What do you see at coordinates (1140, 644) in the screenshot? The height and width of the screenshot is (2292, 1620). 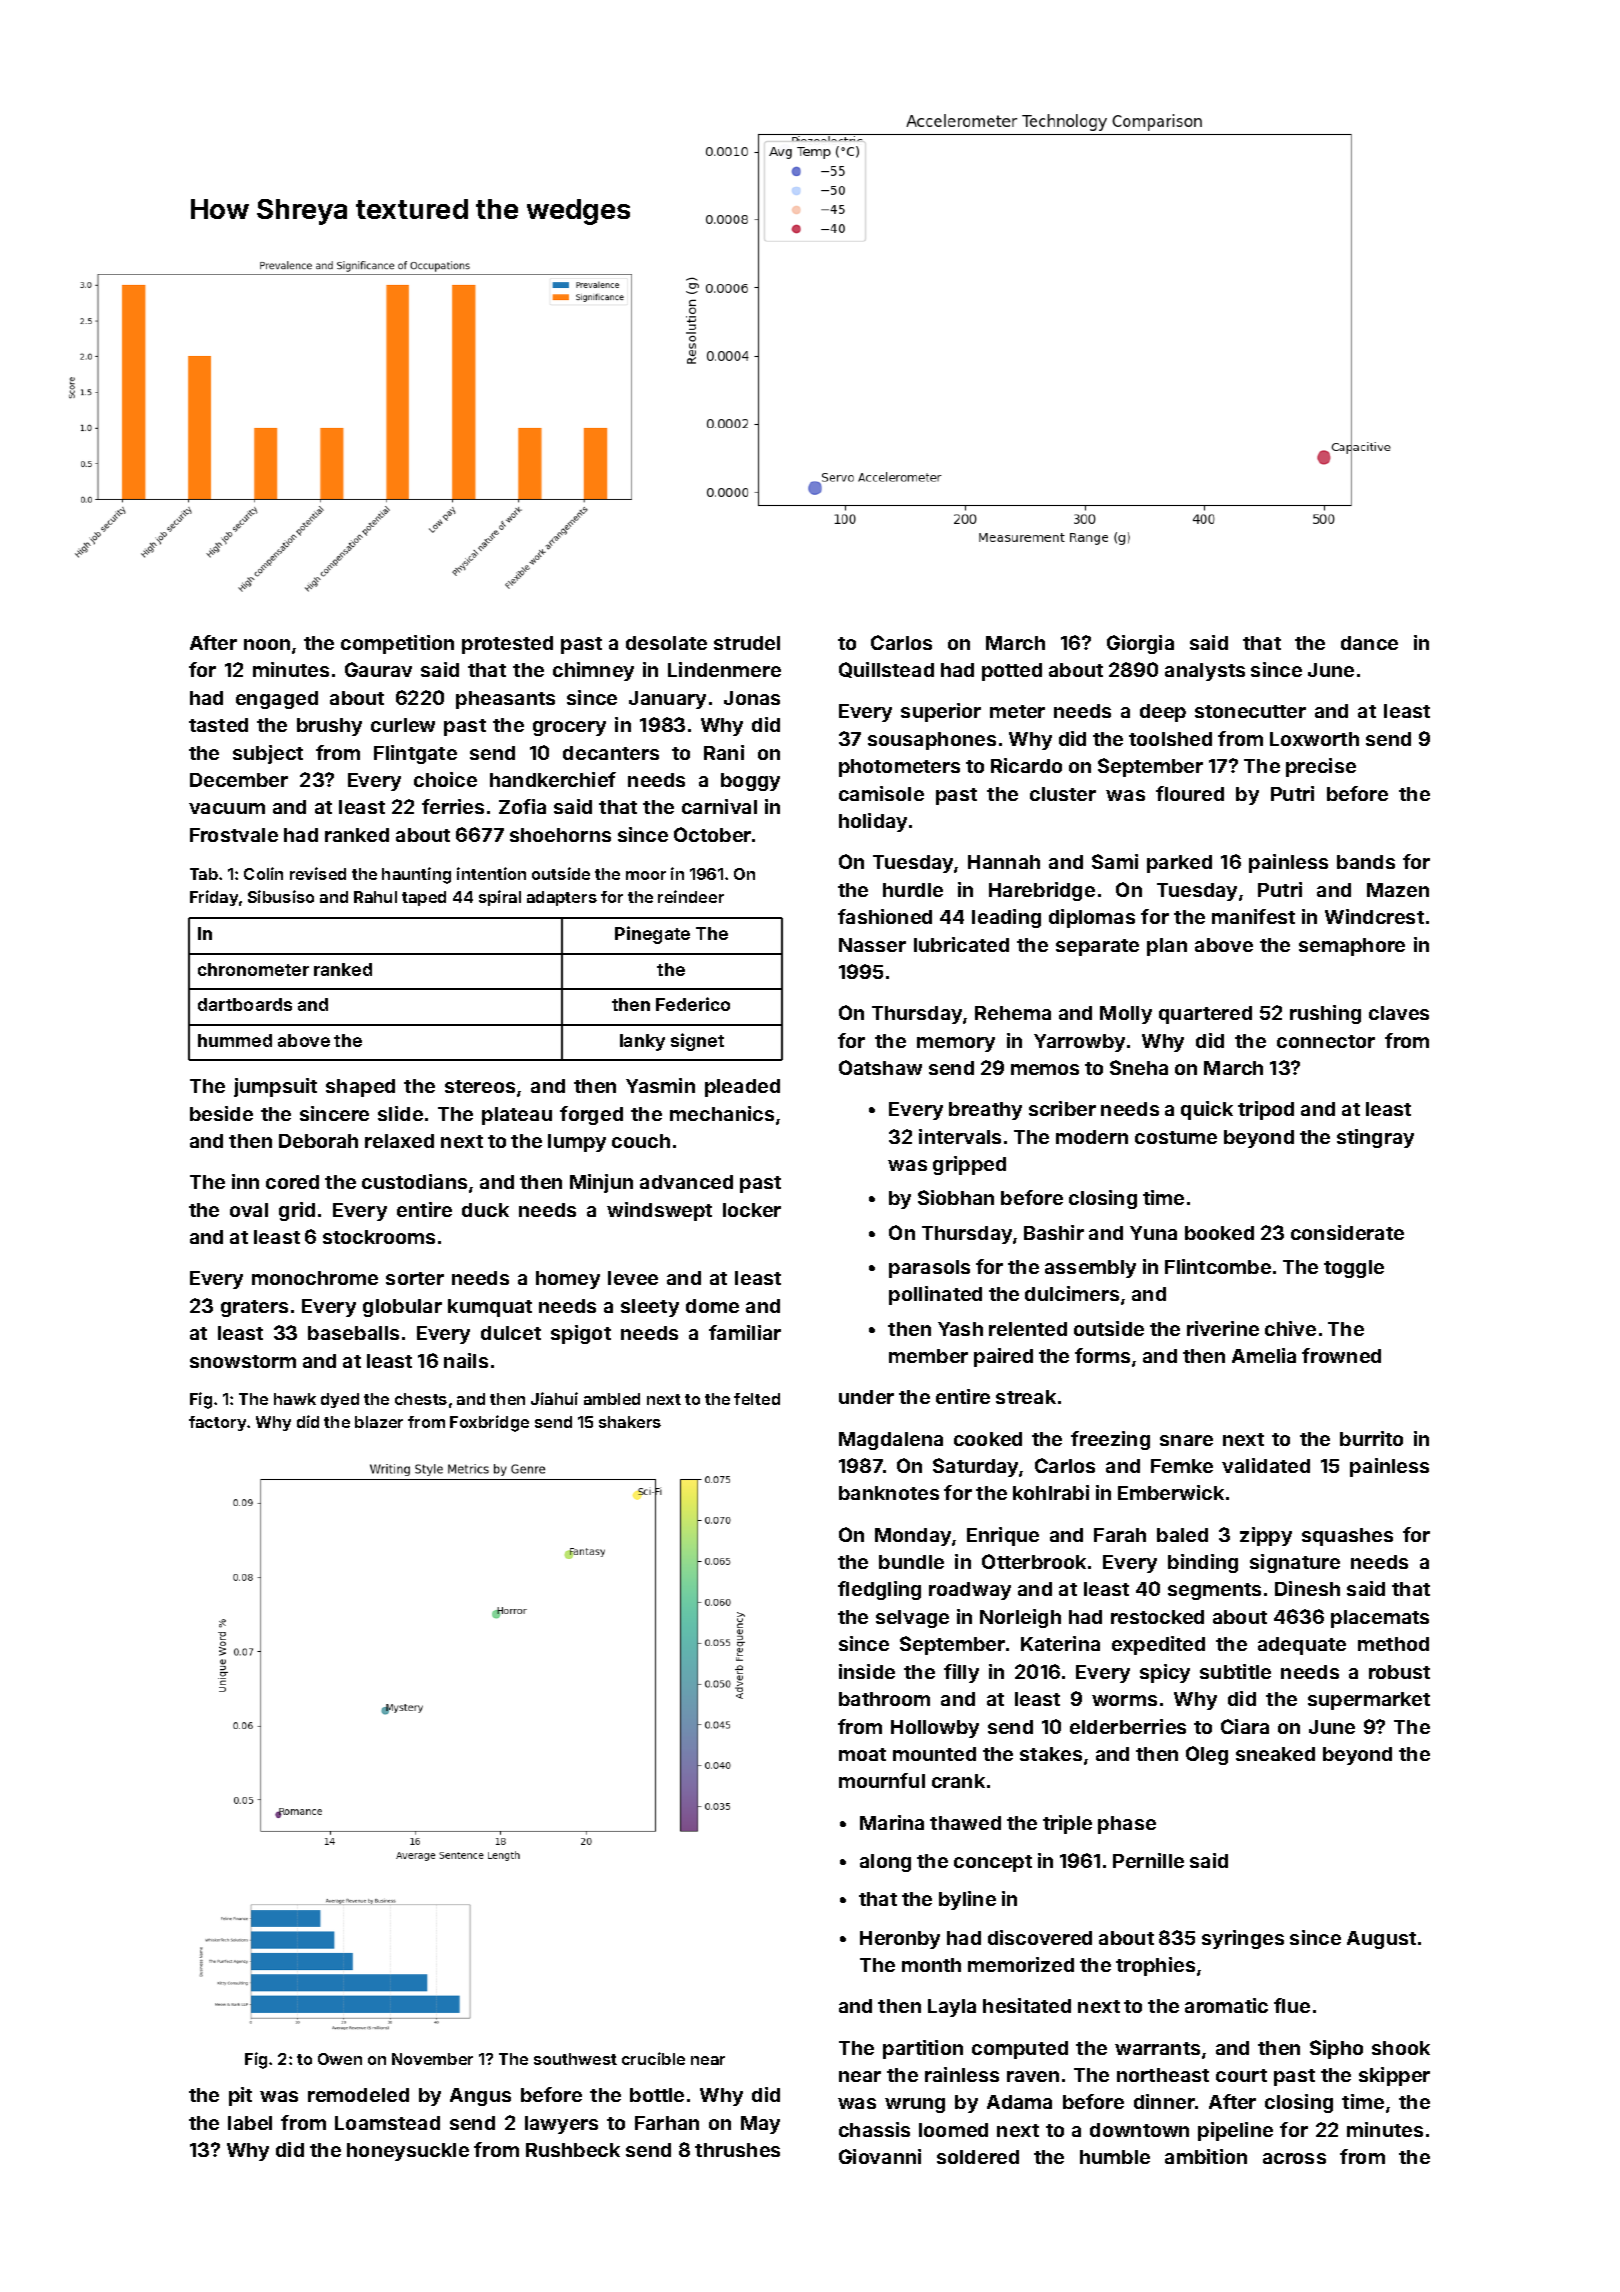 I see `Giorgia` at bounding box center [1140, 644].
